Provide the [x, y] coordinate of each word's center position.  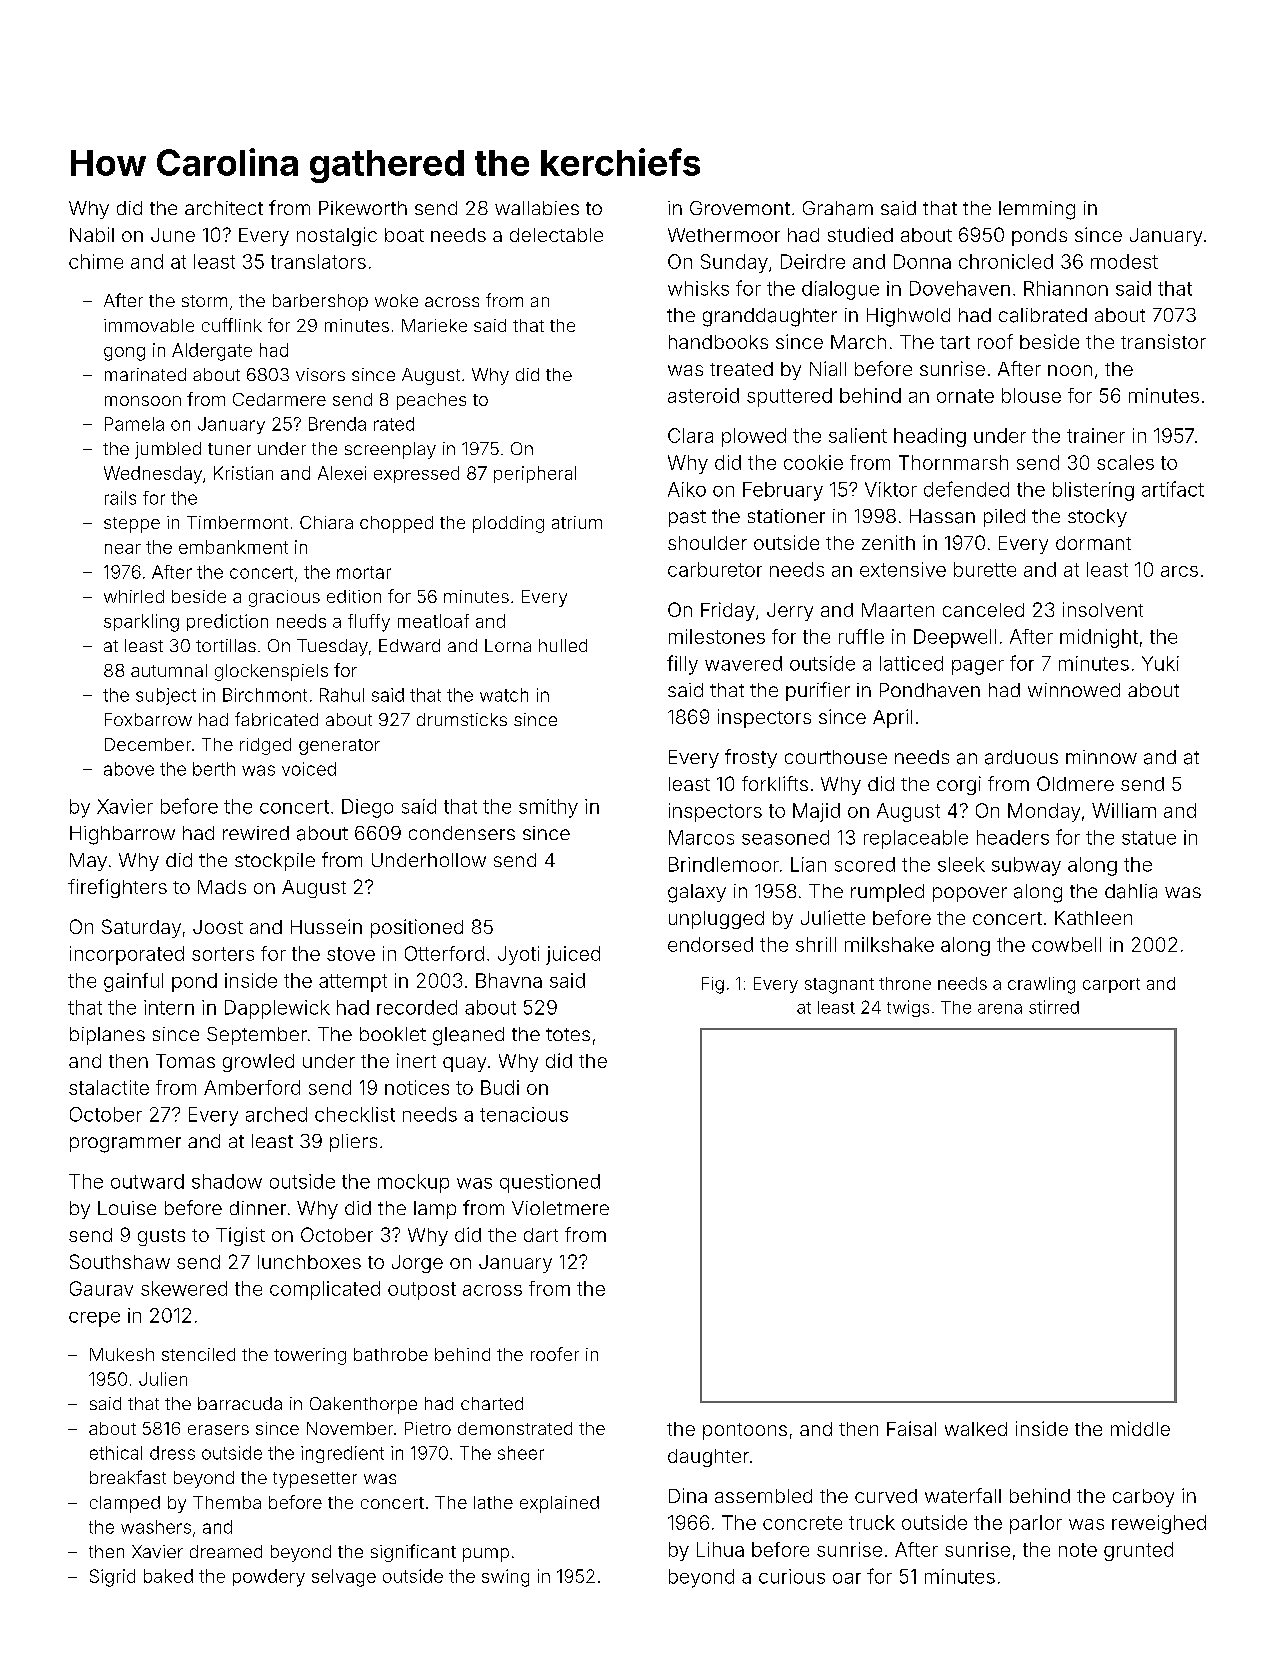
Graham [838, 208]
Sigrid [112, 1578]
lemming [1037, 210]
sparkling [141, 623]
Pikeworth [363, 208]
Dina [688, 1495]
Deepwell [955, 638]
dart [541, 1235]
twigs [908, 1008]
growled [258, 1063]
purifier [818, 691]
